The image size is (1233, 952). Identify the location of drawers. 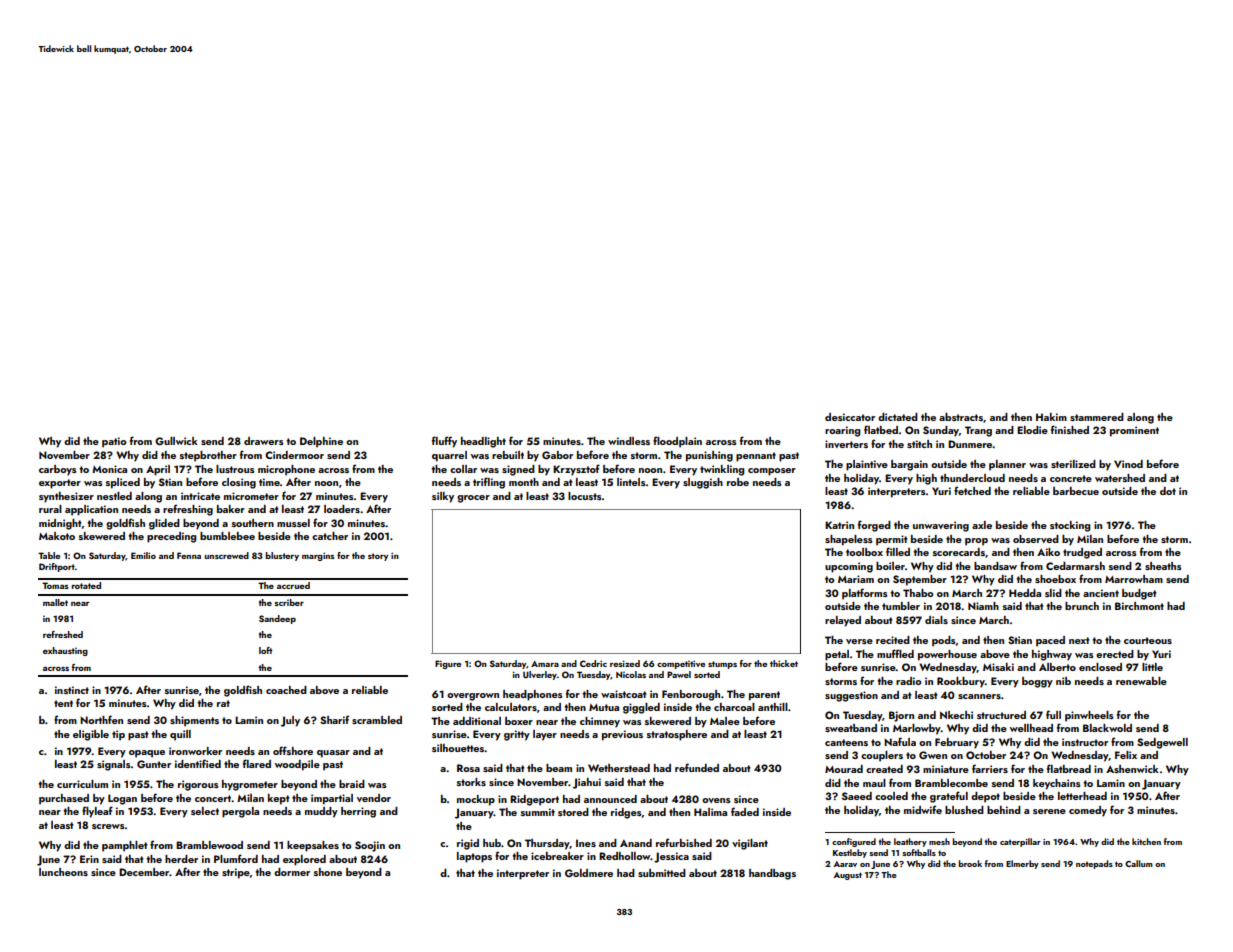
(263, 441).
